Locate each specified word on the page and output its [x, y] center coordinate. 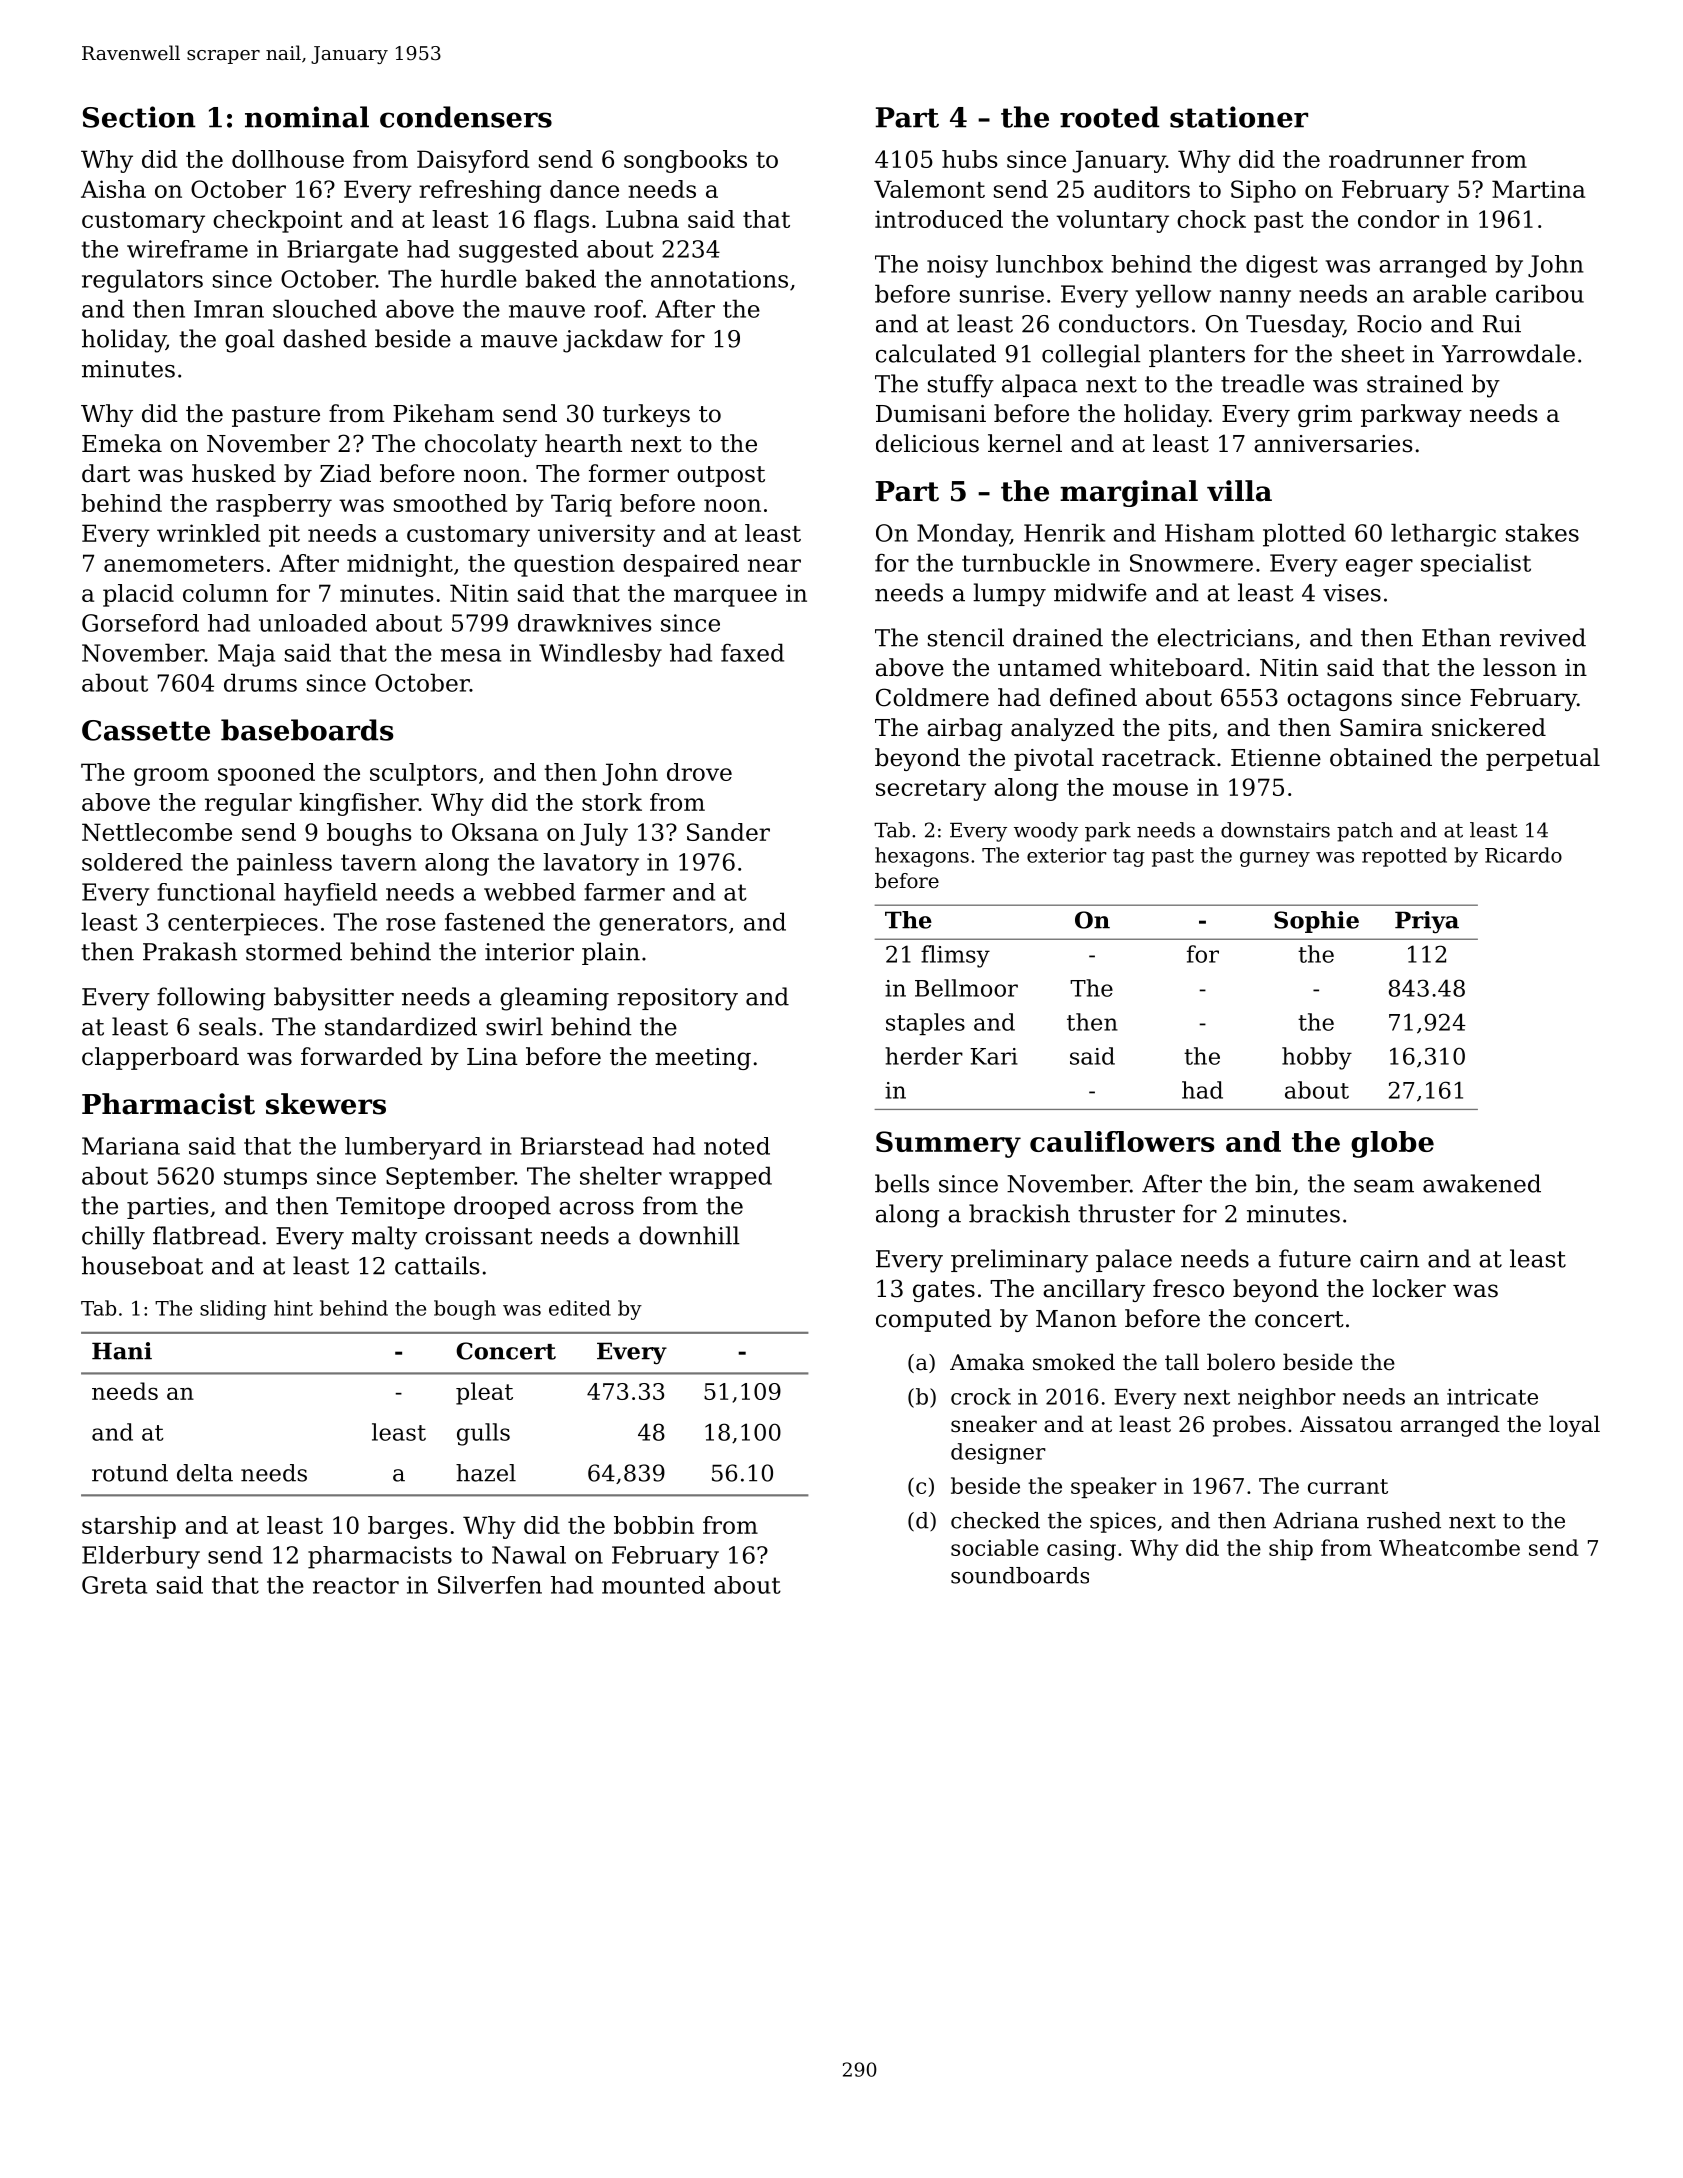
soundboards [1020, 1575]
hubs [970, 159]
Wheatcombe [1449, 1547]
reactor [356, 1585]
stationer [1239, 117]
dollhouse [288, 159]
